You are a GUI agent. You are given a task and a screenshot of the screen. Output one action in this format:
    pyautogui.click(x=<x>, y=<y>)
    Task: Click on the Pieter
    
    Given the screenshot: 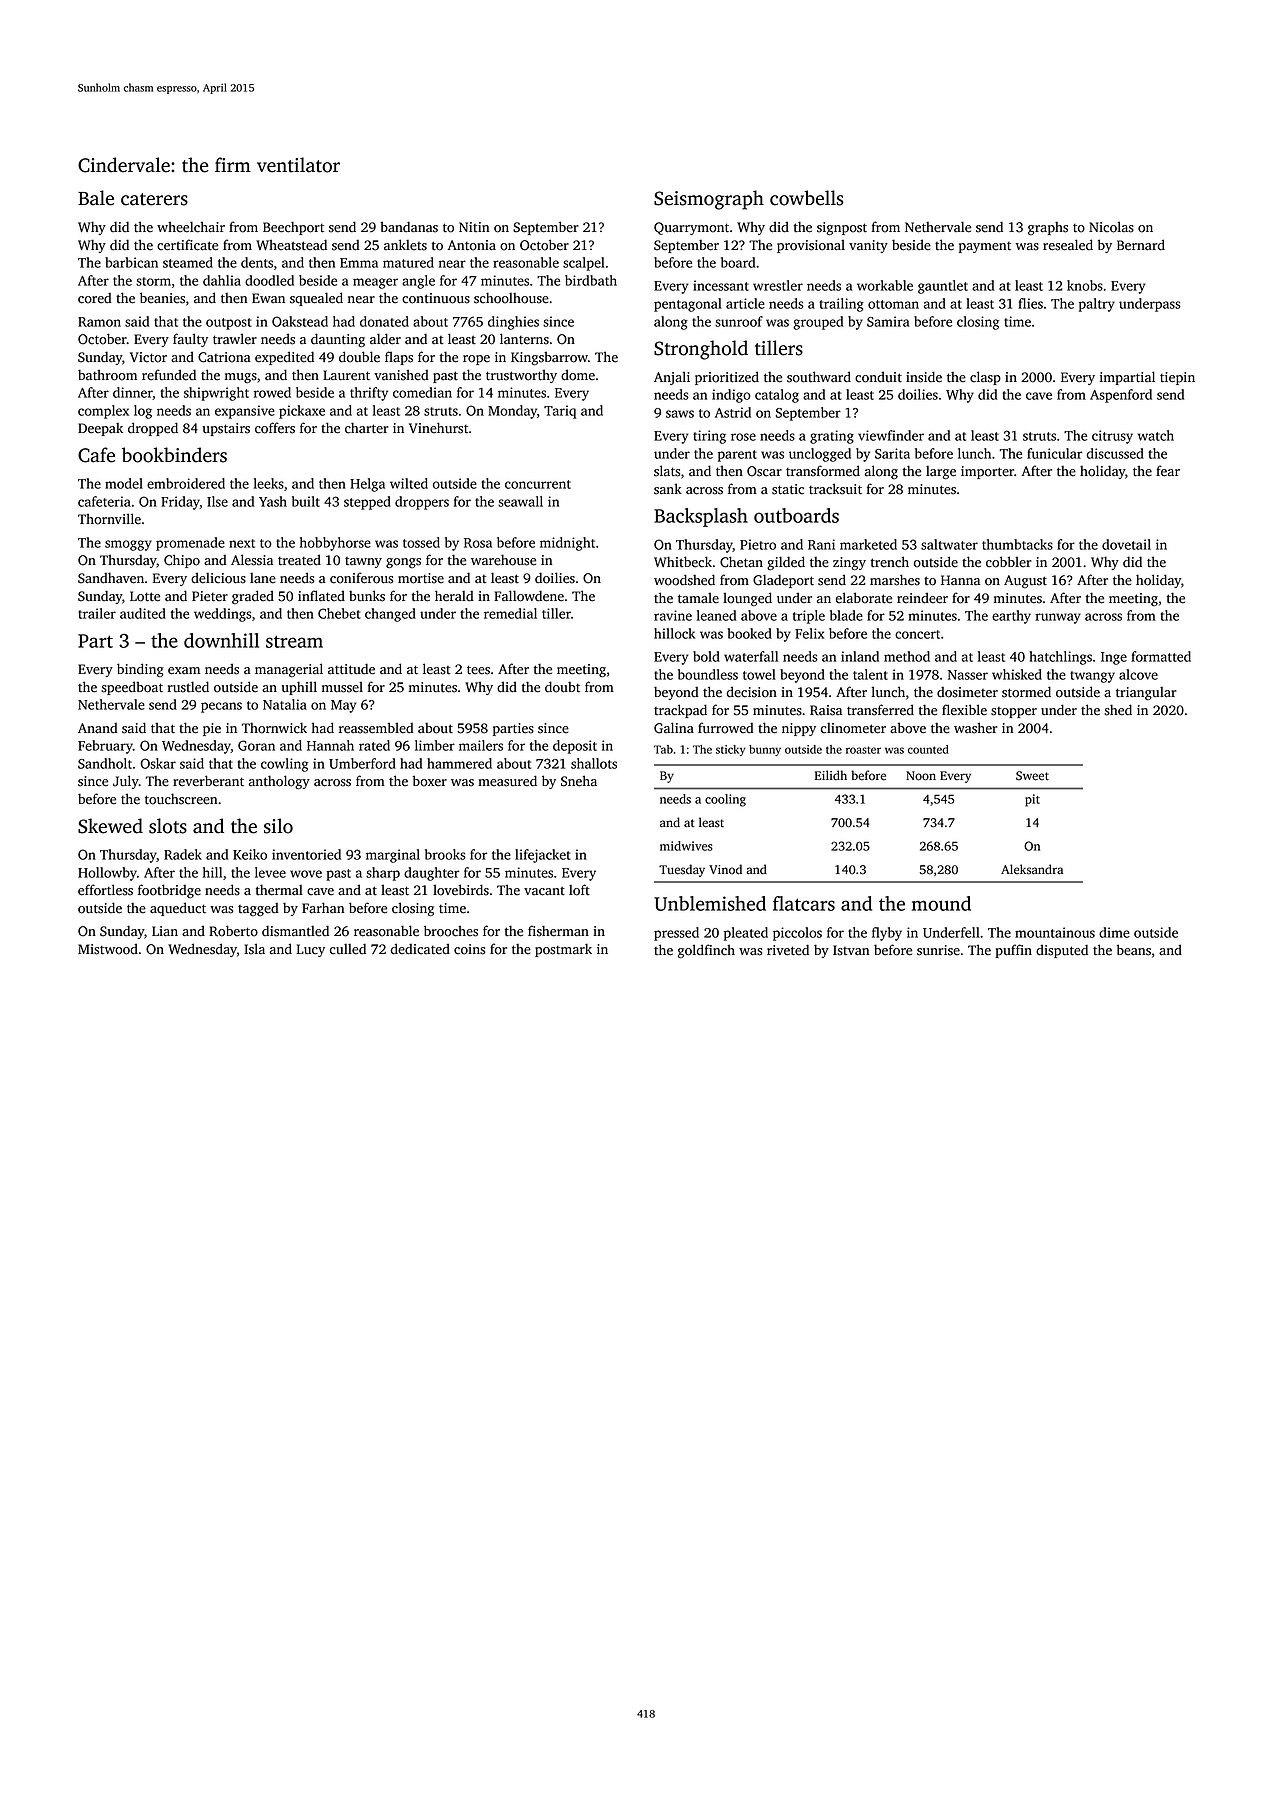 What is the action you would take?
    pyautogui.click(x=210, y=596)
